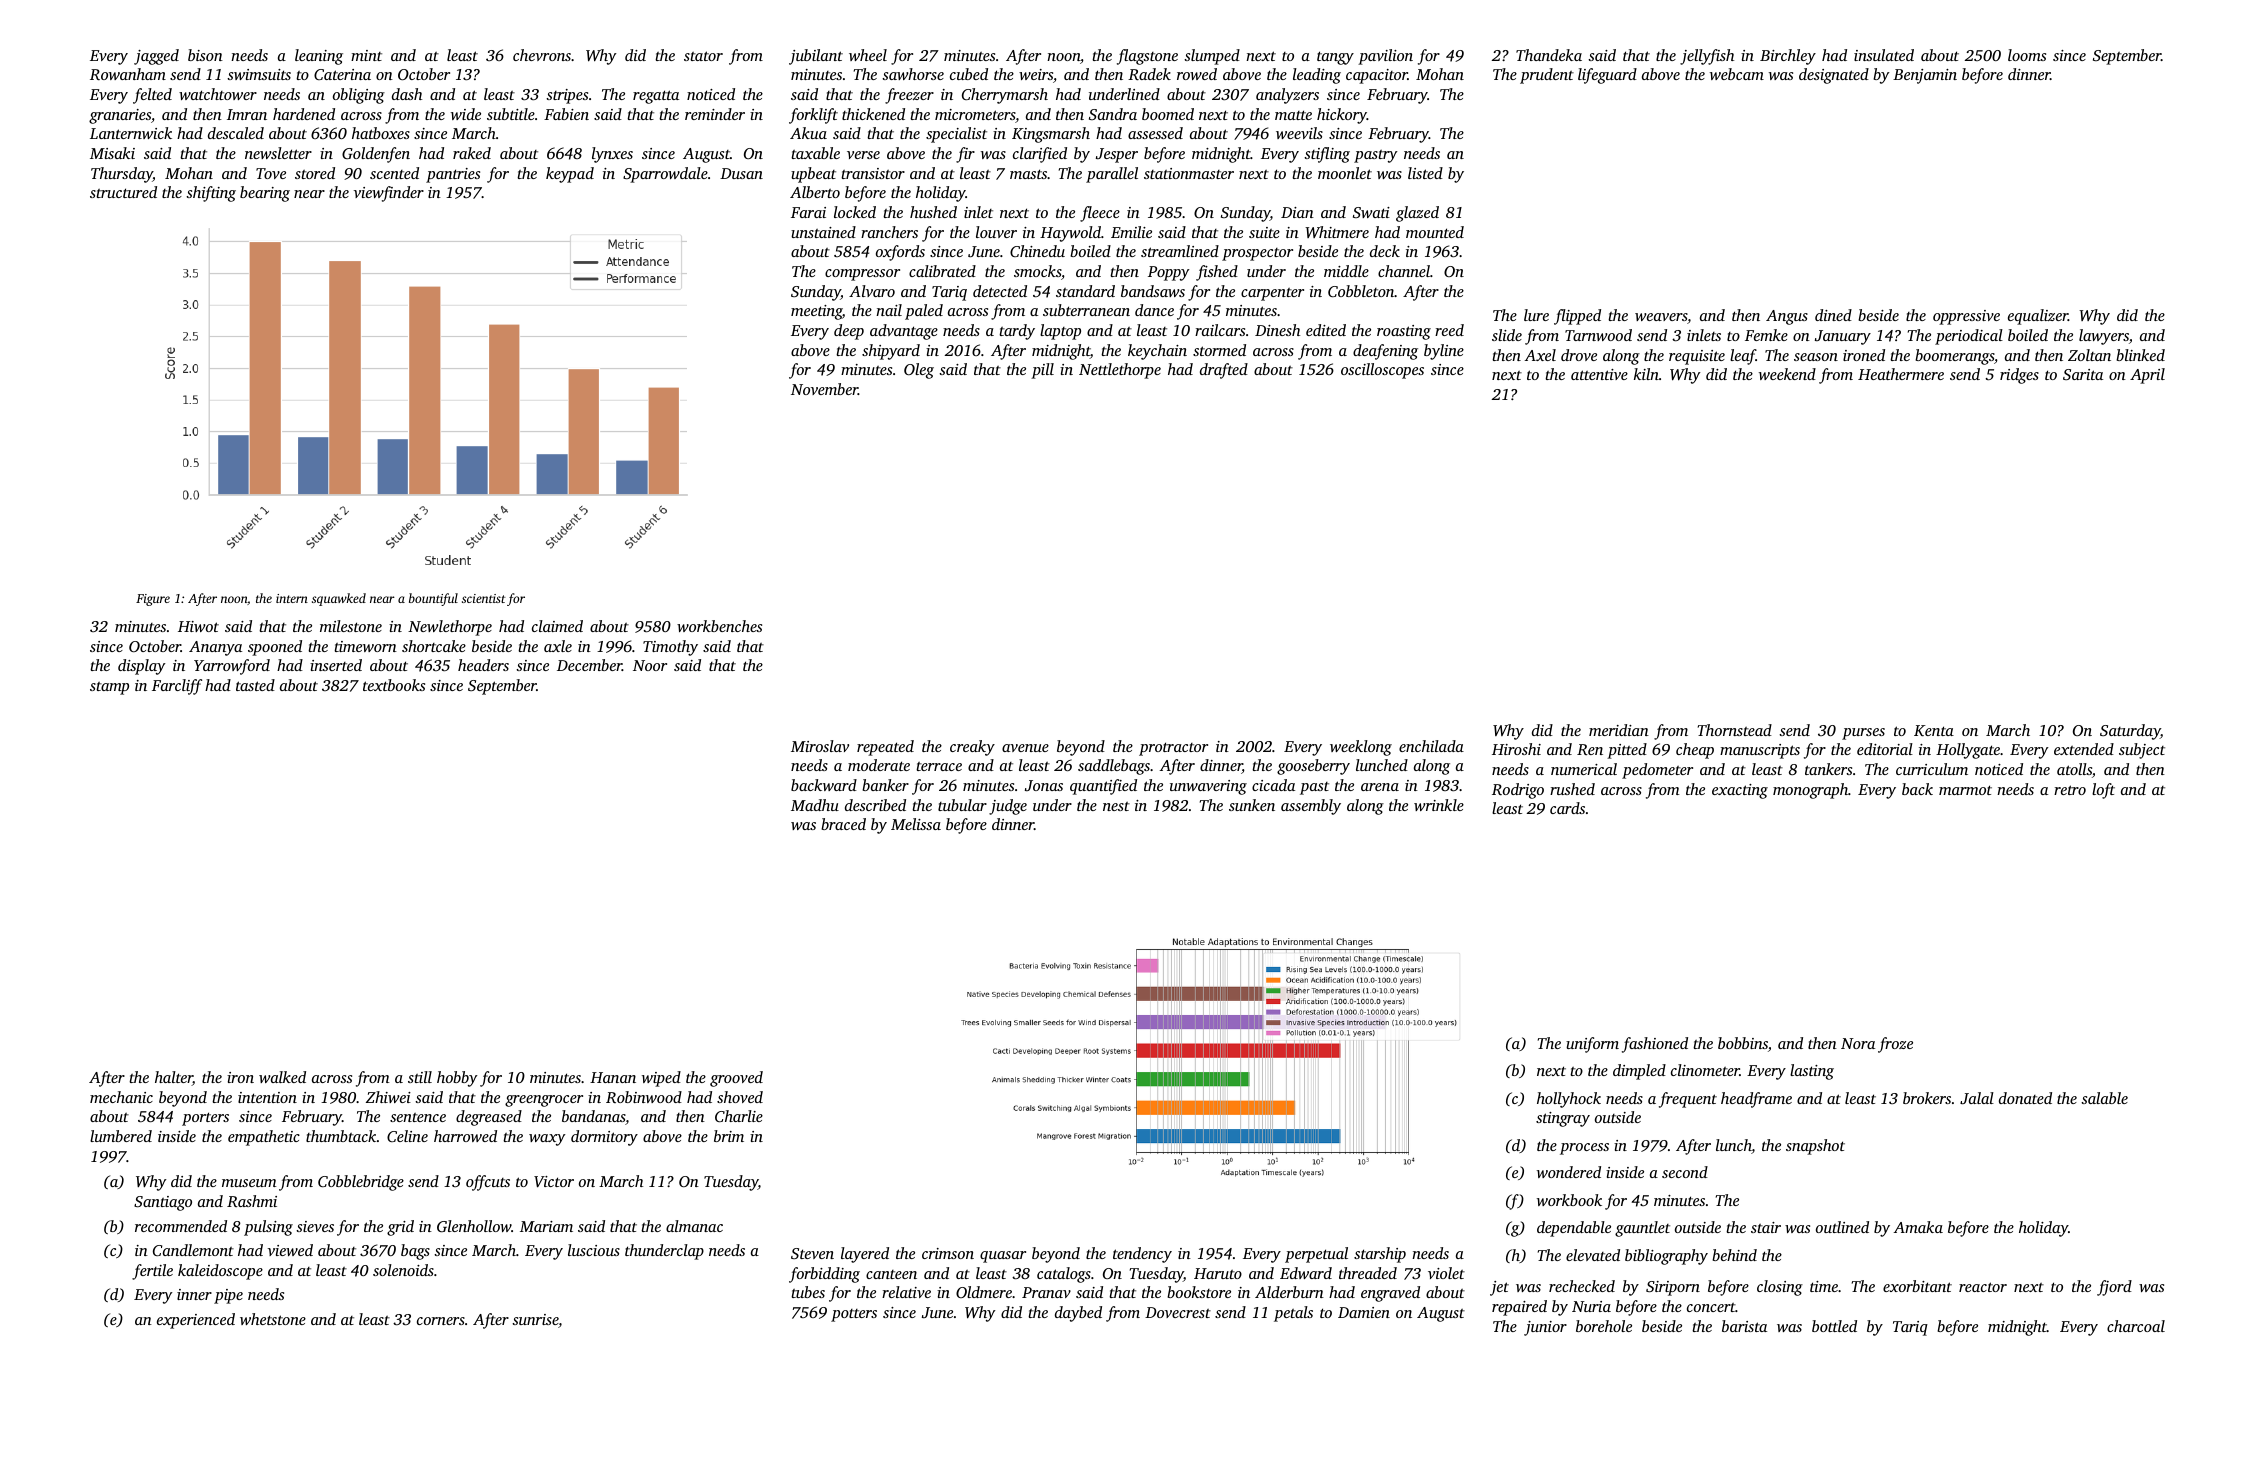  I want to click on middle, so click(1346, 271).
